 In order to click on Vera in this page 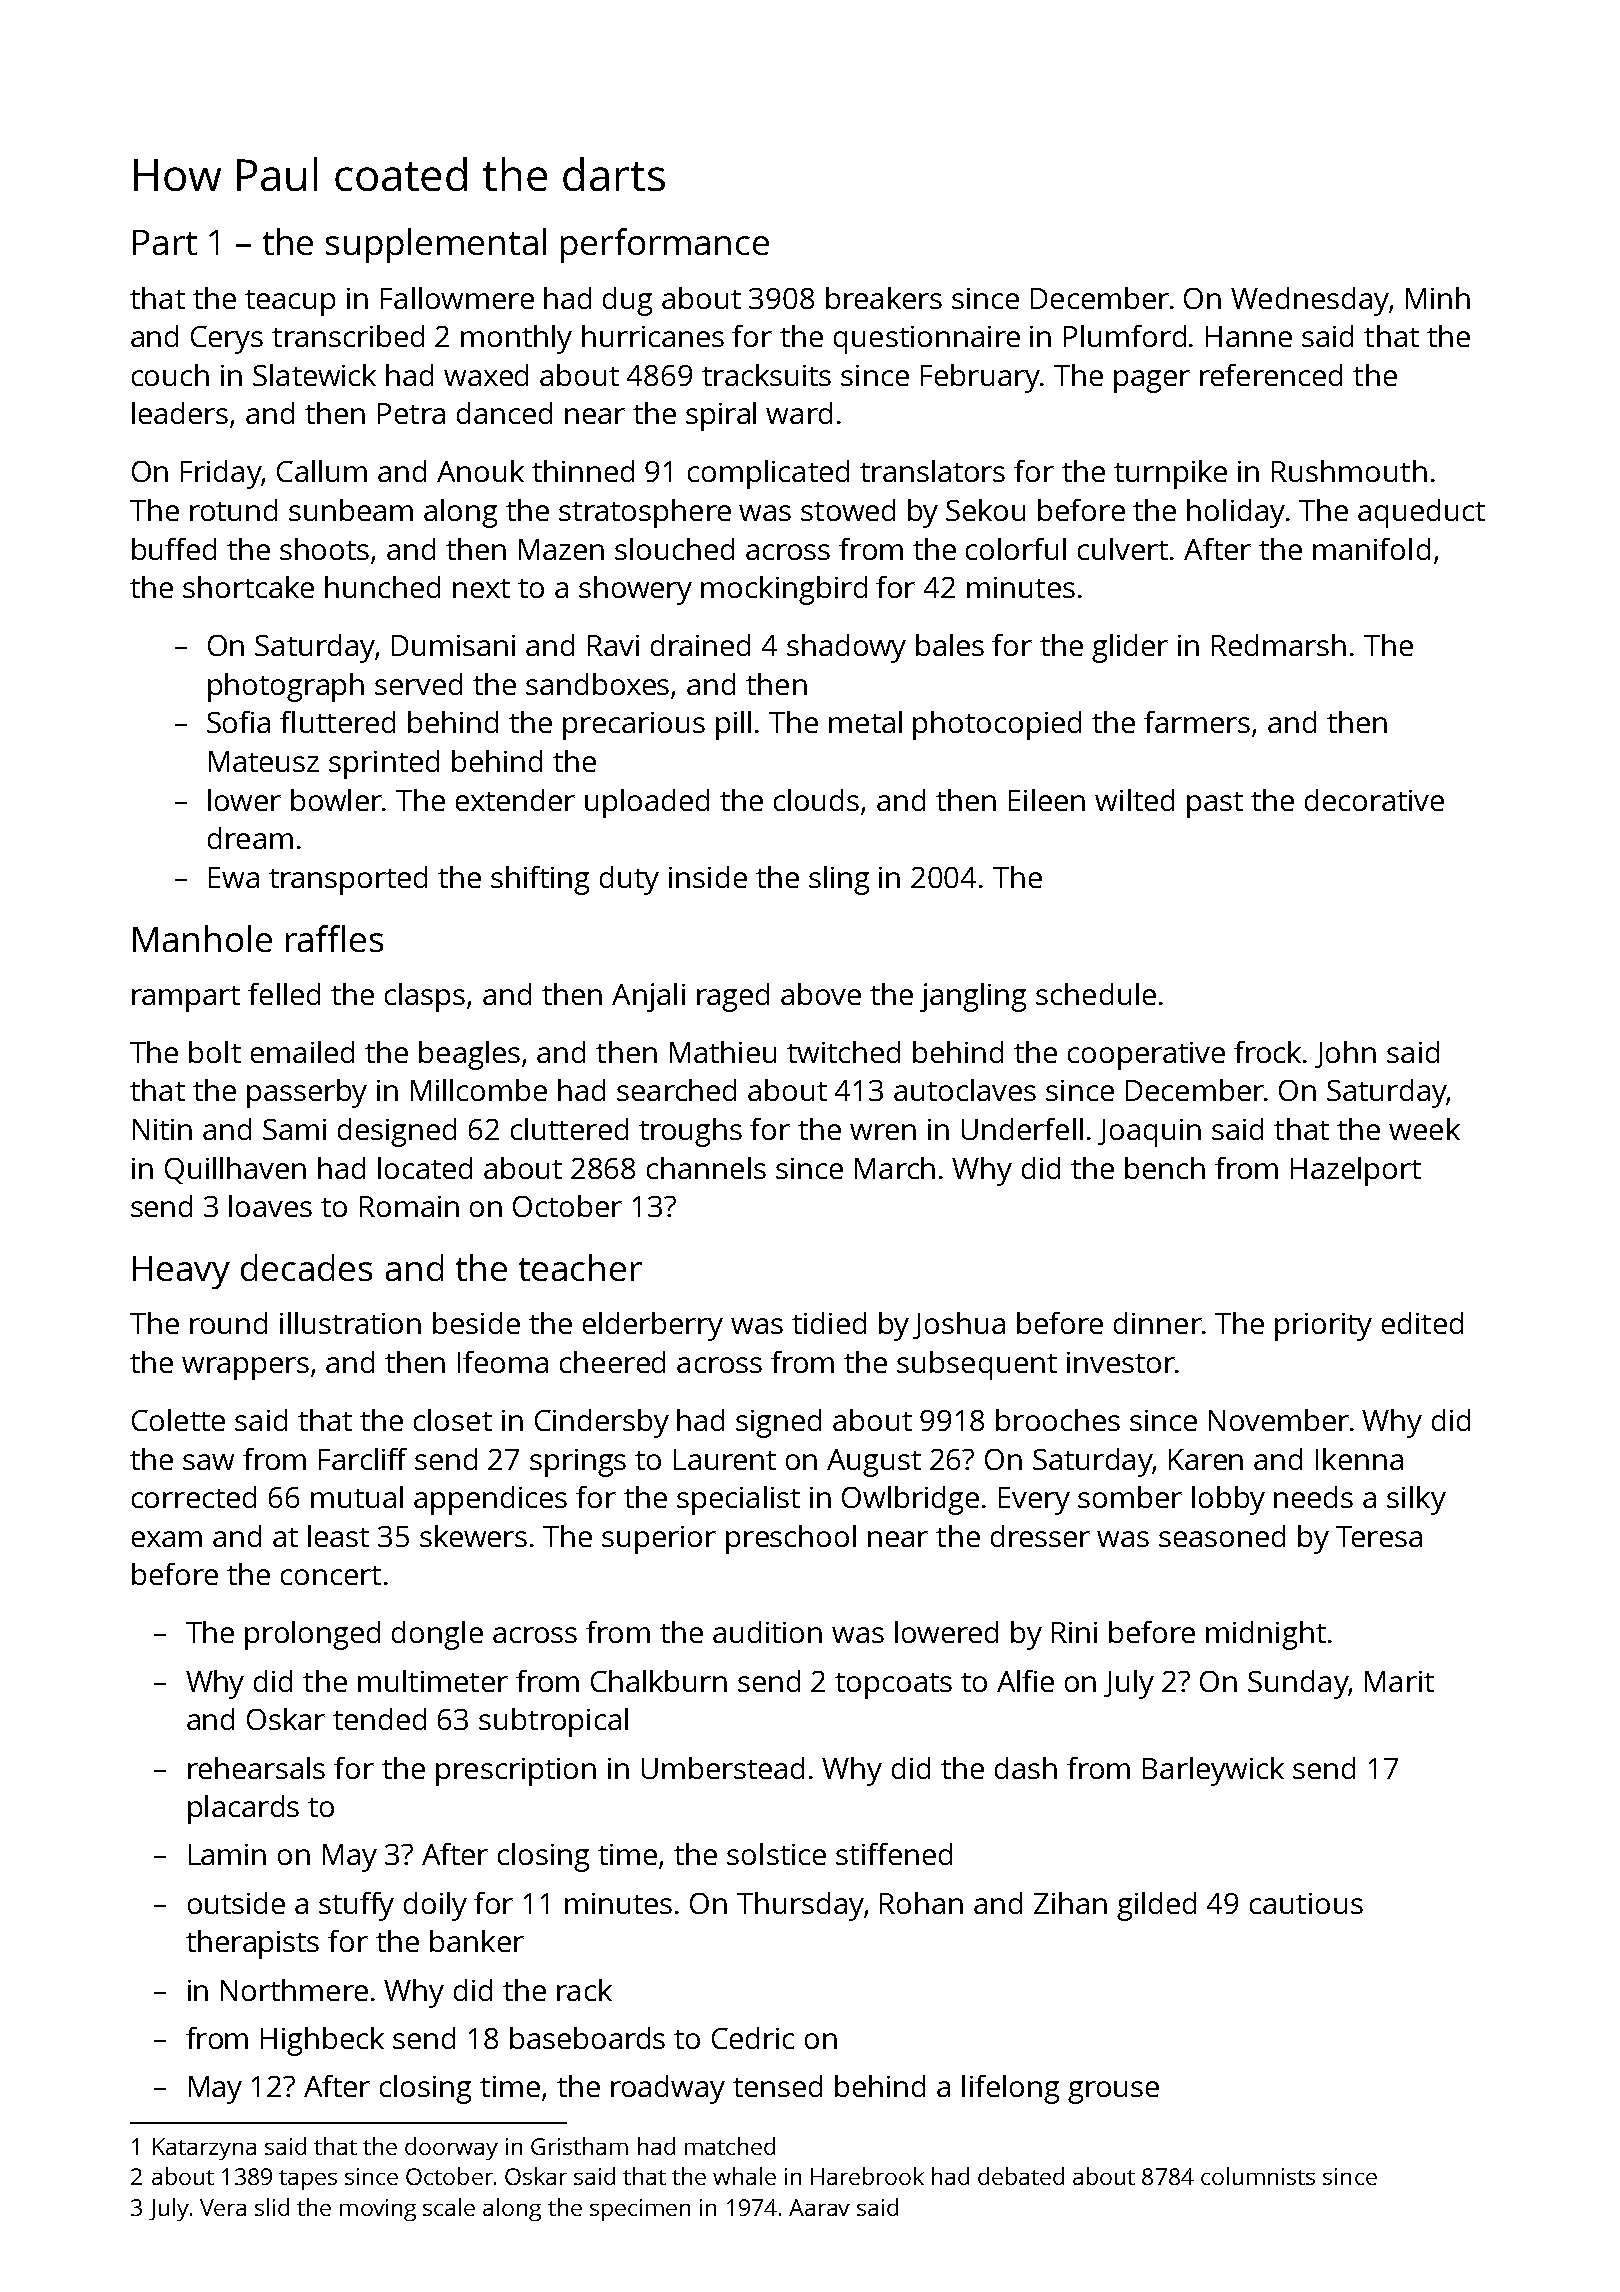, I will do `click(223, 2207)`.
